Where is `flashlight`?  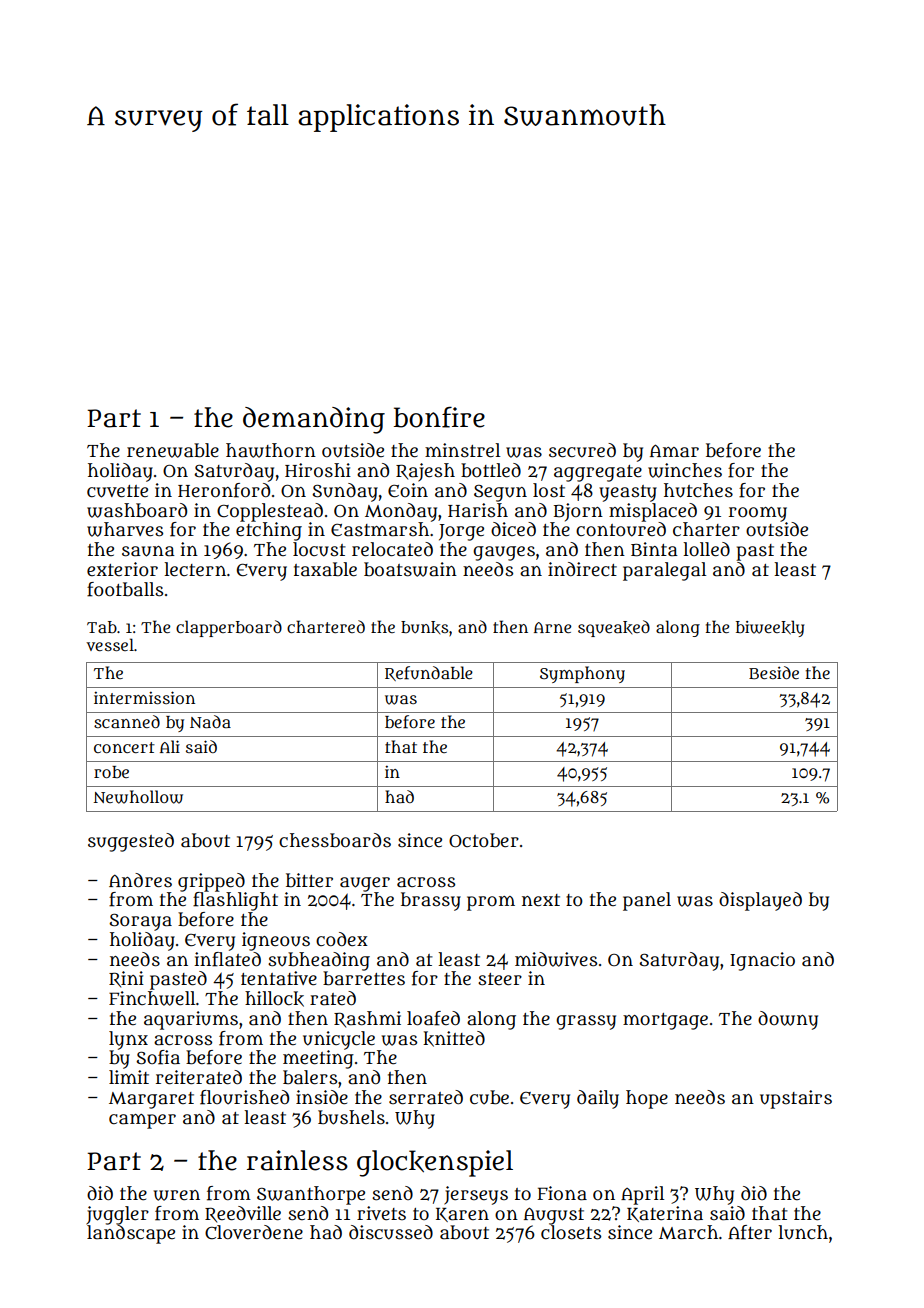 flashlight is located at coordinates (235, 901).
